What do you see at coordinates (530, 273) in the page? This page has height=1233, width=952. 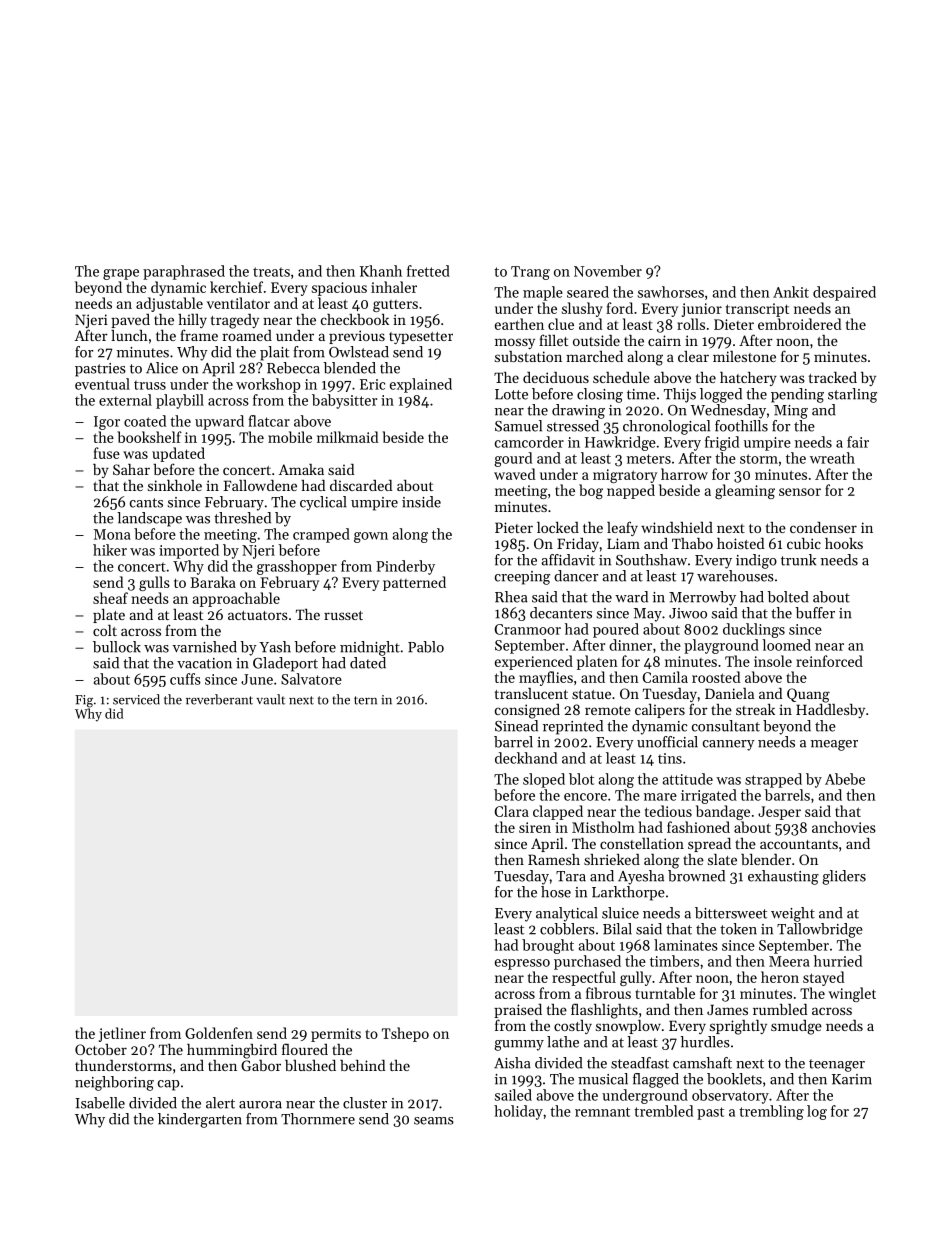 I see `Trang` at bounding box center [530, 273].
